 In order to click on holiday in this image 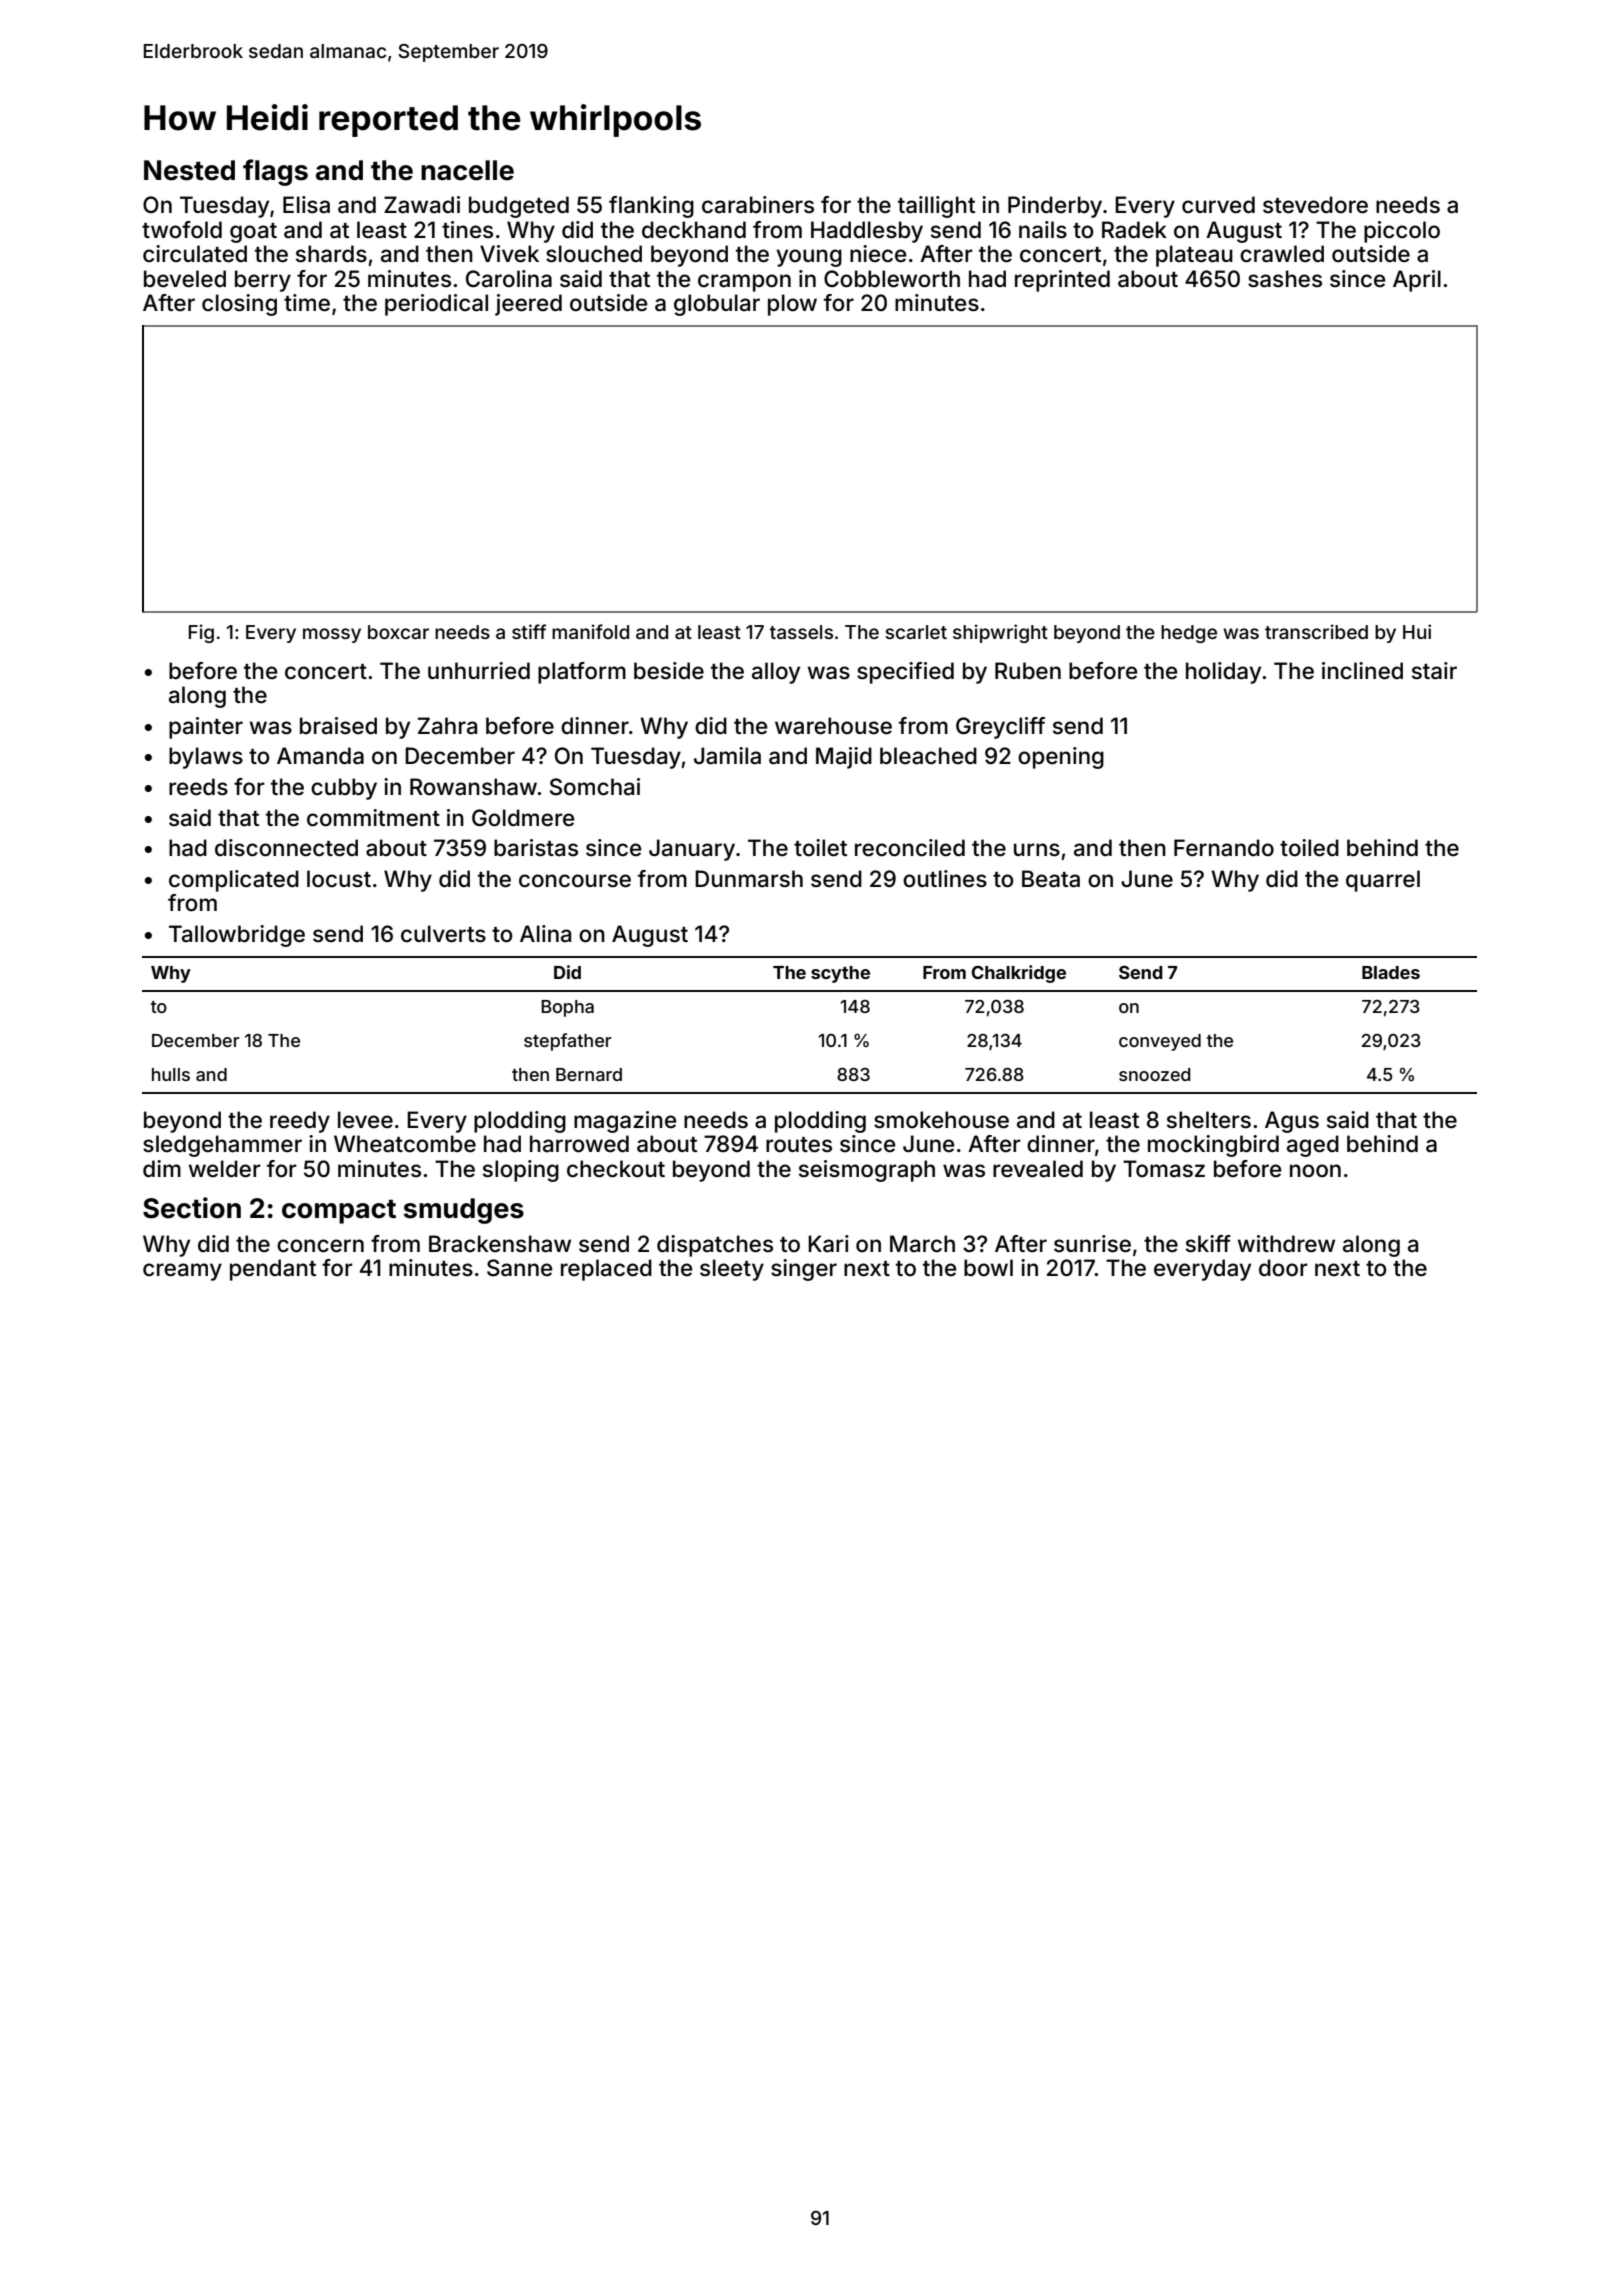, I will do `click(1223, 673)`.
